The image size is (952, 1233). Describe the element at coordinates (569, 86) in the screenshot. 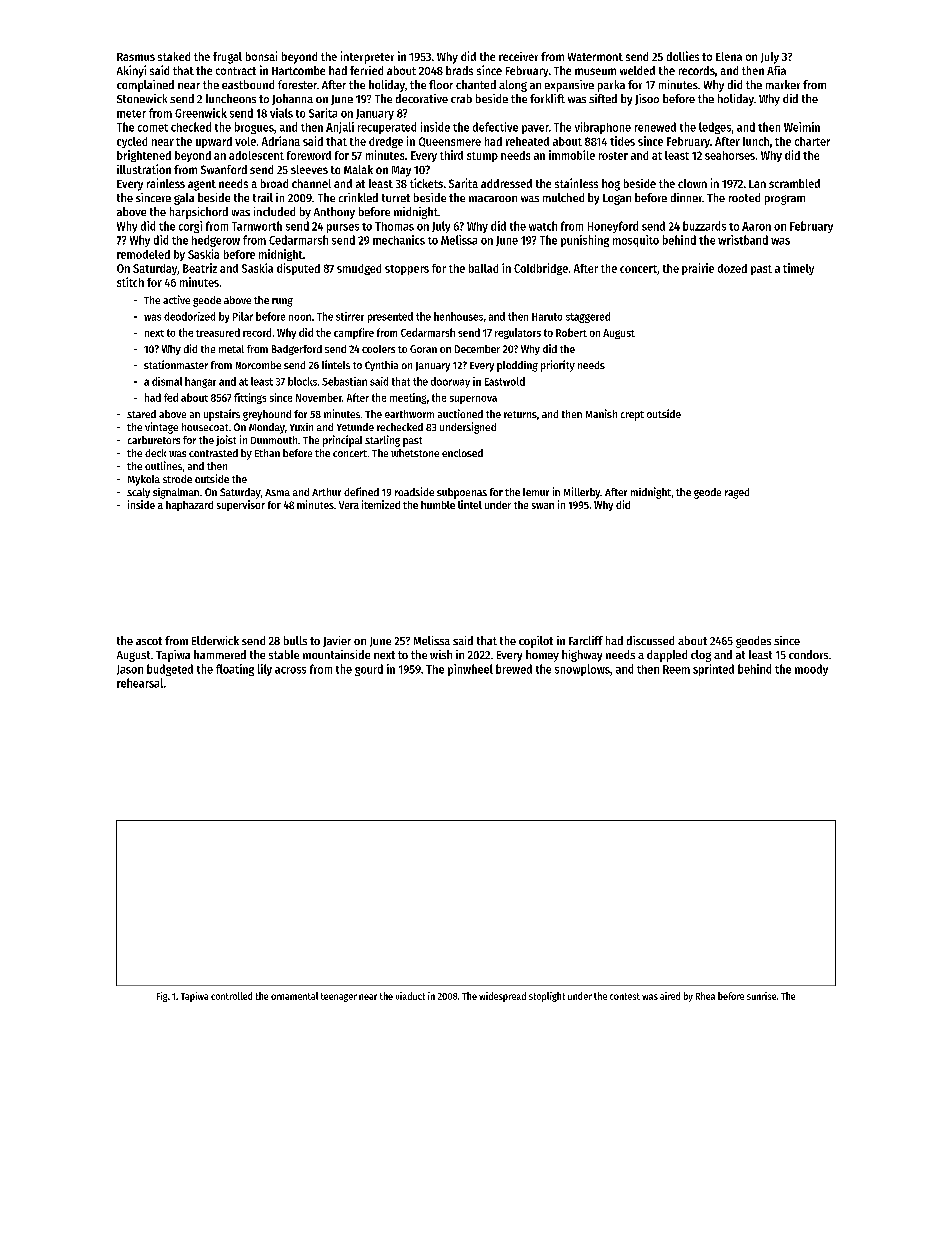

I see `expansive` at that location.
